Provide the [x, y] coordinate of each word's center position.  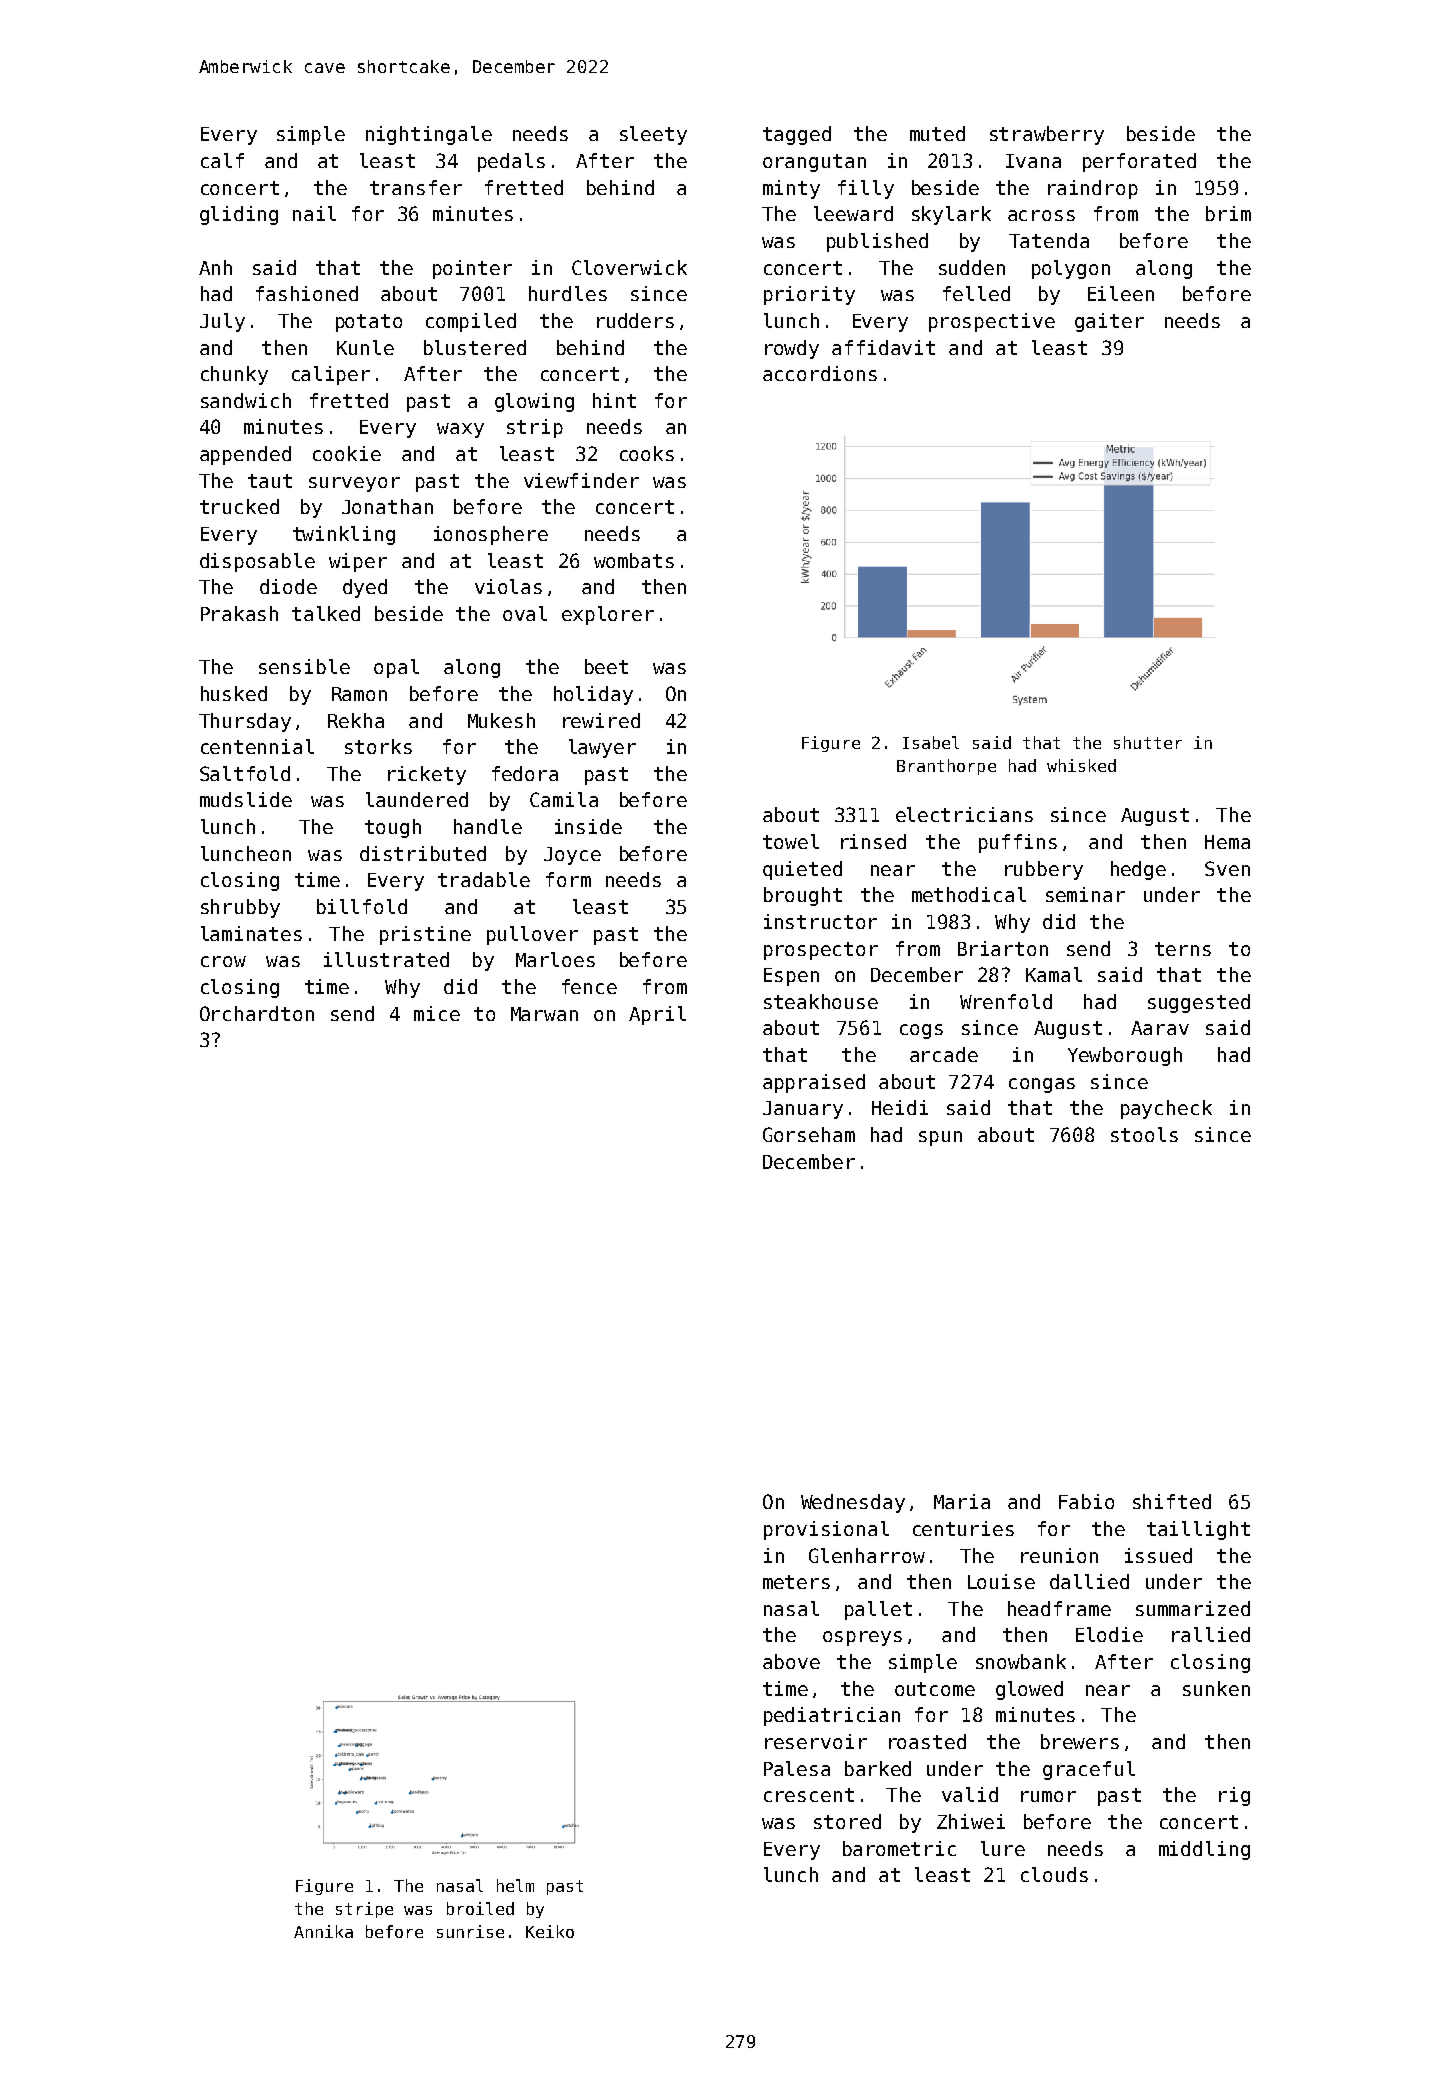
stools [1144, 1134]
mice [437, 1013]
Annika [323, 1931]
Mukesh [501, 720]
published [877, 242]
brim [1228, 213]
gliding [239, 215]
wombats [634, 560]
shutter [1148, 742]
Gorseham [809, 1134]
